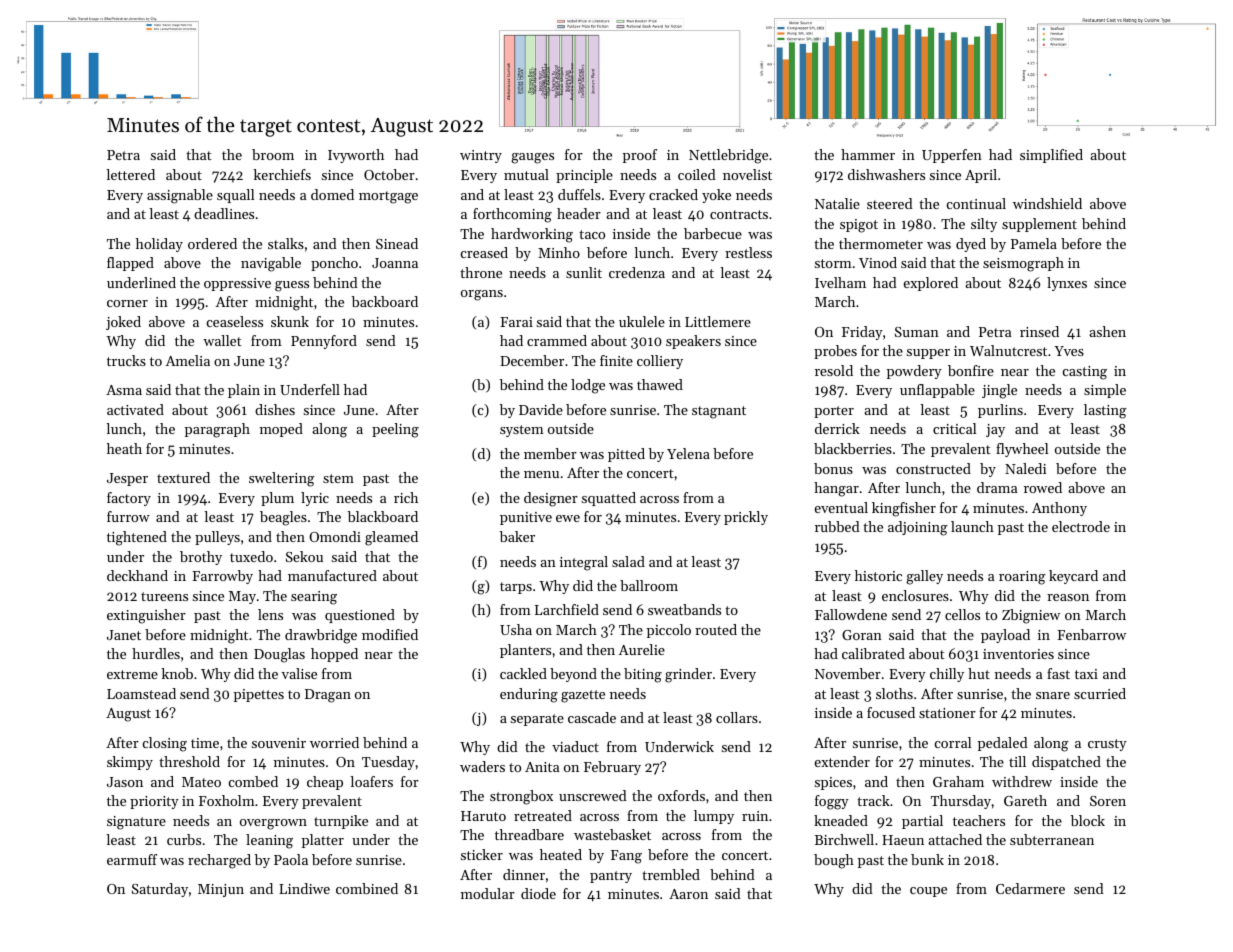 The height and width of the page is (952, 1233). I want to click on priority, so click(154, 802).
